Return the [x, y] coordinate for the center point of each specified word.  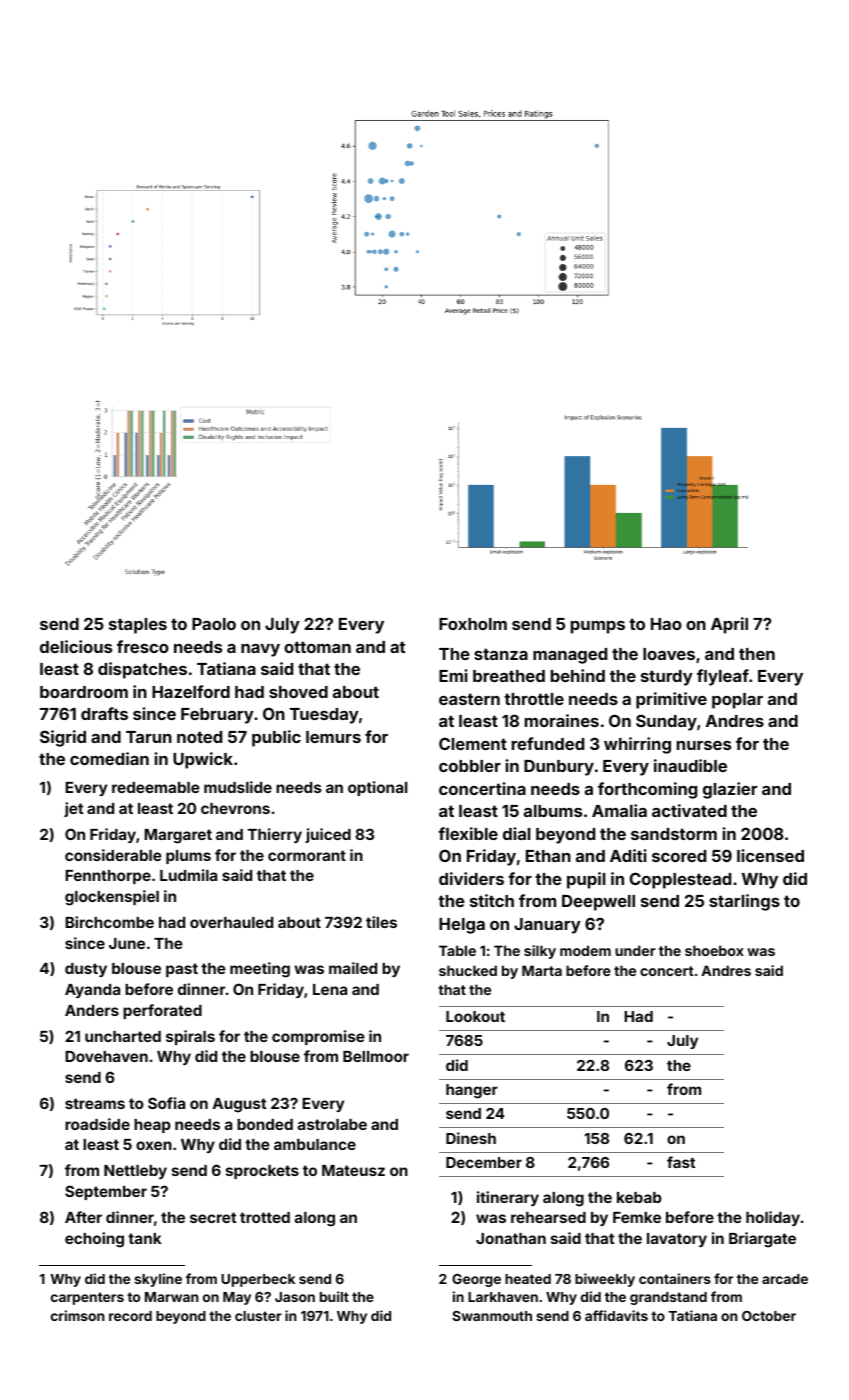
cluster [258, 1316]
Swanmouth [492, 1316]
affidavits [616, 1315]
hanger [472, 1091]
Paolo [214, 624]
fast [681, 1162]
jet [74, 809]
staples [138, 626]
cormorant [307, 855]
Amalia [619, 810]
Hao [666, 624]
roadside [97, 1124]
